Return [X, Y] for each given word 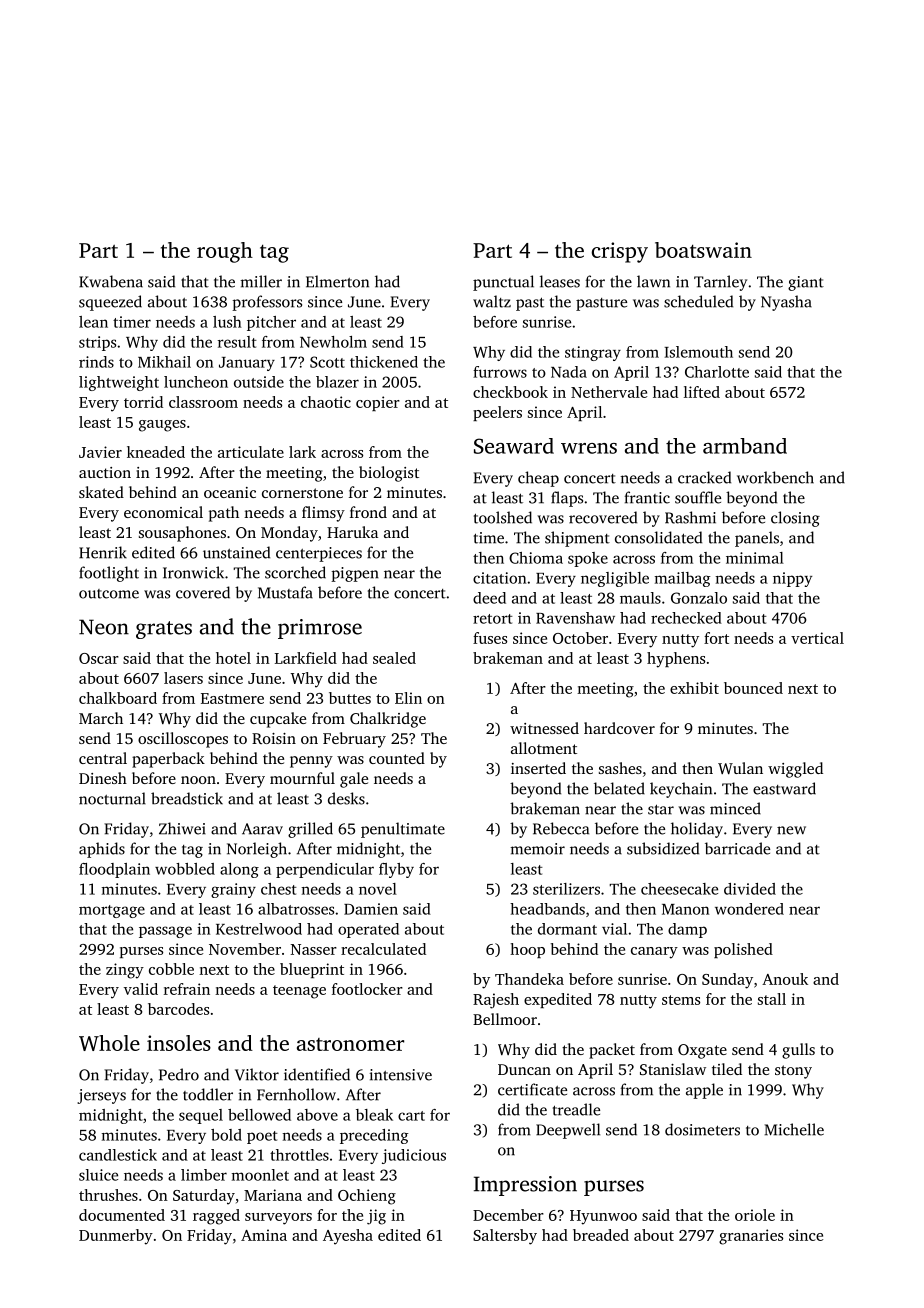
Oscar [99, 658]
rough [225, 252]
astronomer [350, 1044]
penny [311, 762]
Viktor [257, 1074]
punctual [503, 283]
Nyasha [786, 303]
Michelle [794, 1129]
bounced [753, 688]
